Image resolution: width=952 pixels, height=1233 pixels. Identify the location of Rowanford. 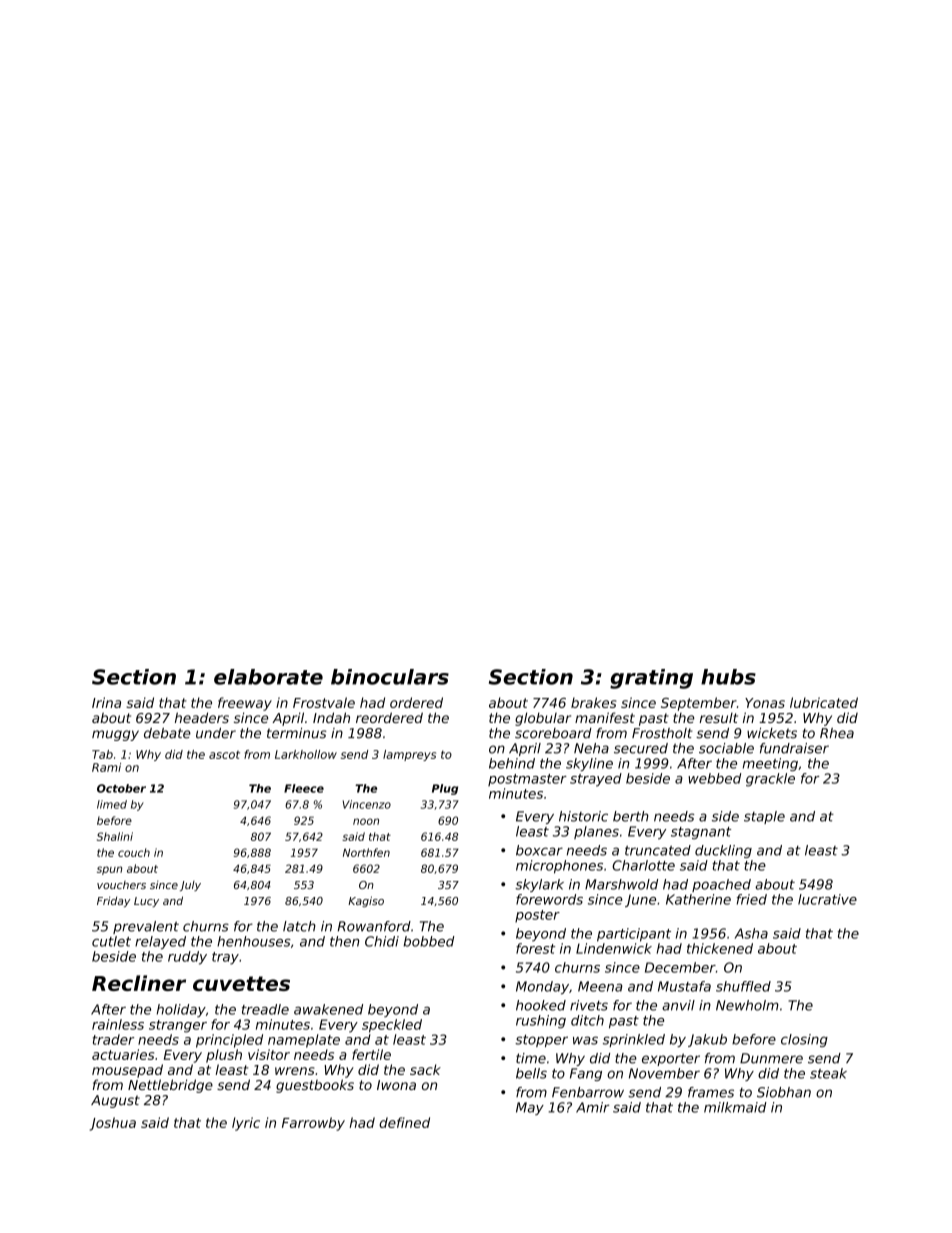
(374, 926).
